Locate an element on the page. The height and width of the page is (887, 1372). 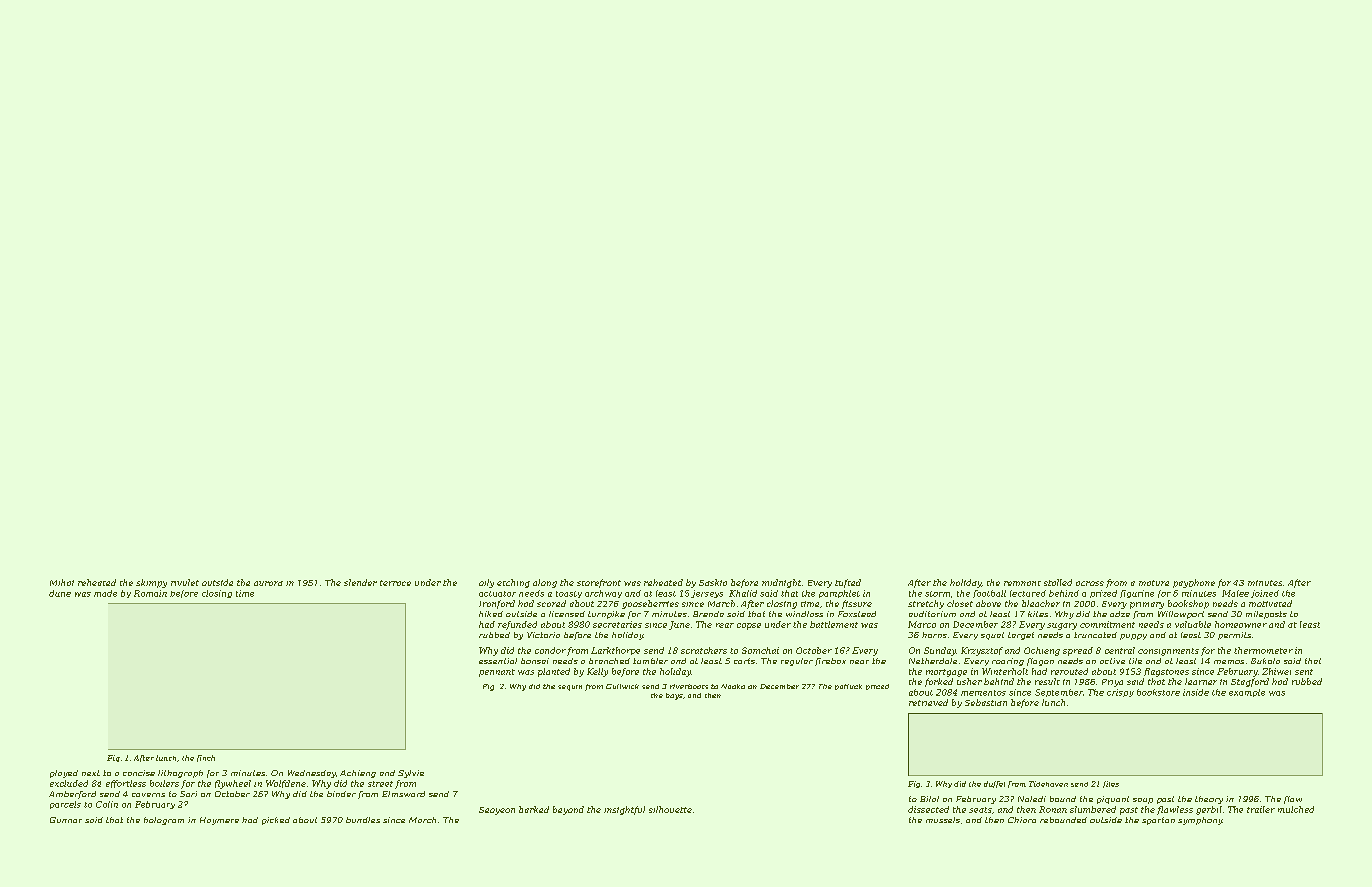
Bukola is located at coordinates (1265, 661).
